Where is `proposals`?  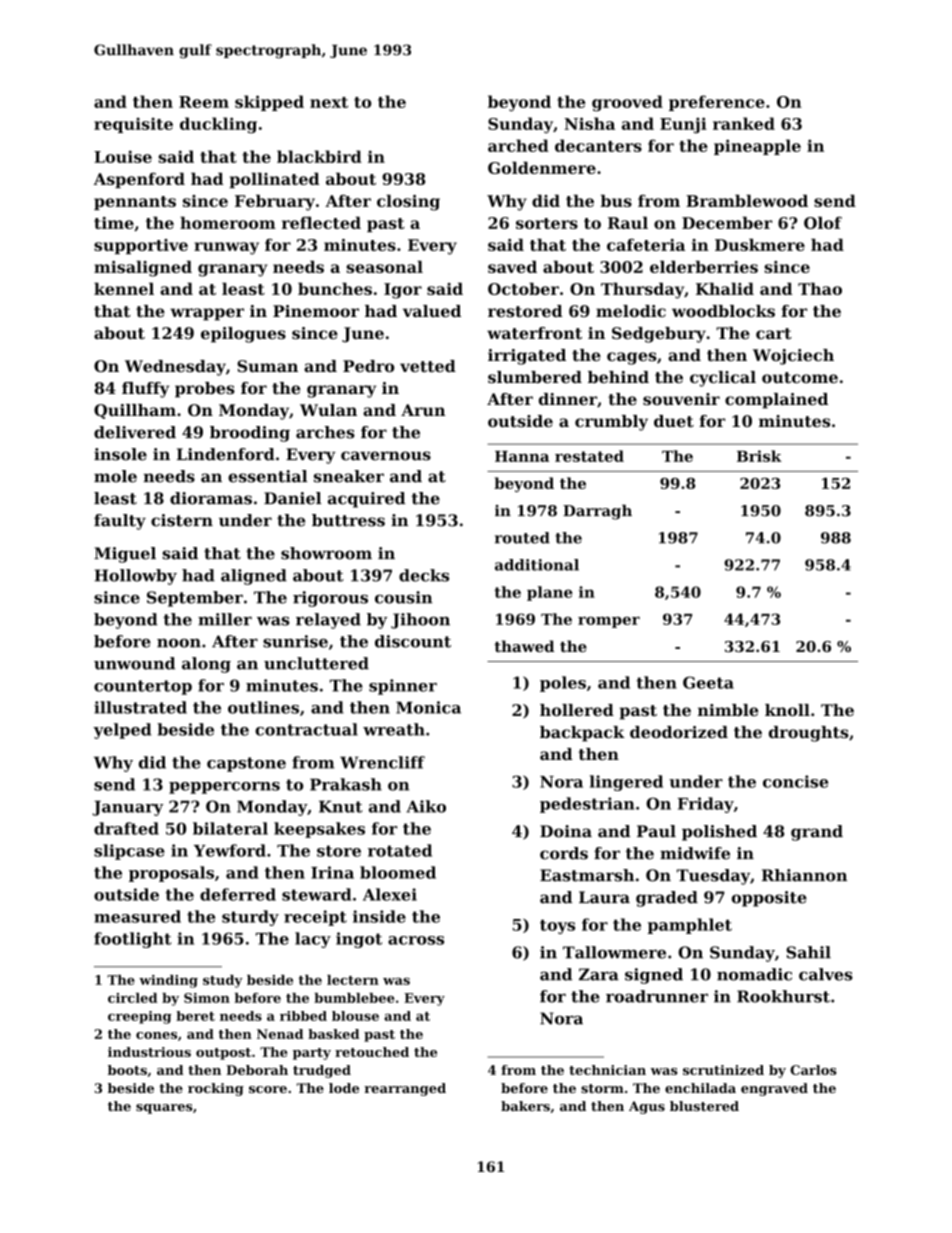
proposals is located at coordinates (171, 874).
